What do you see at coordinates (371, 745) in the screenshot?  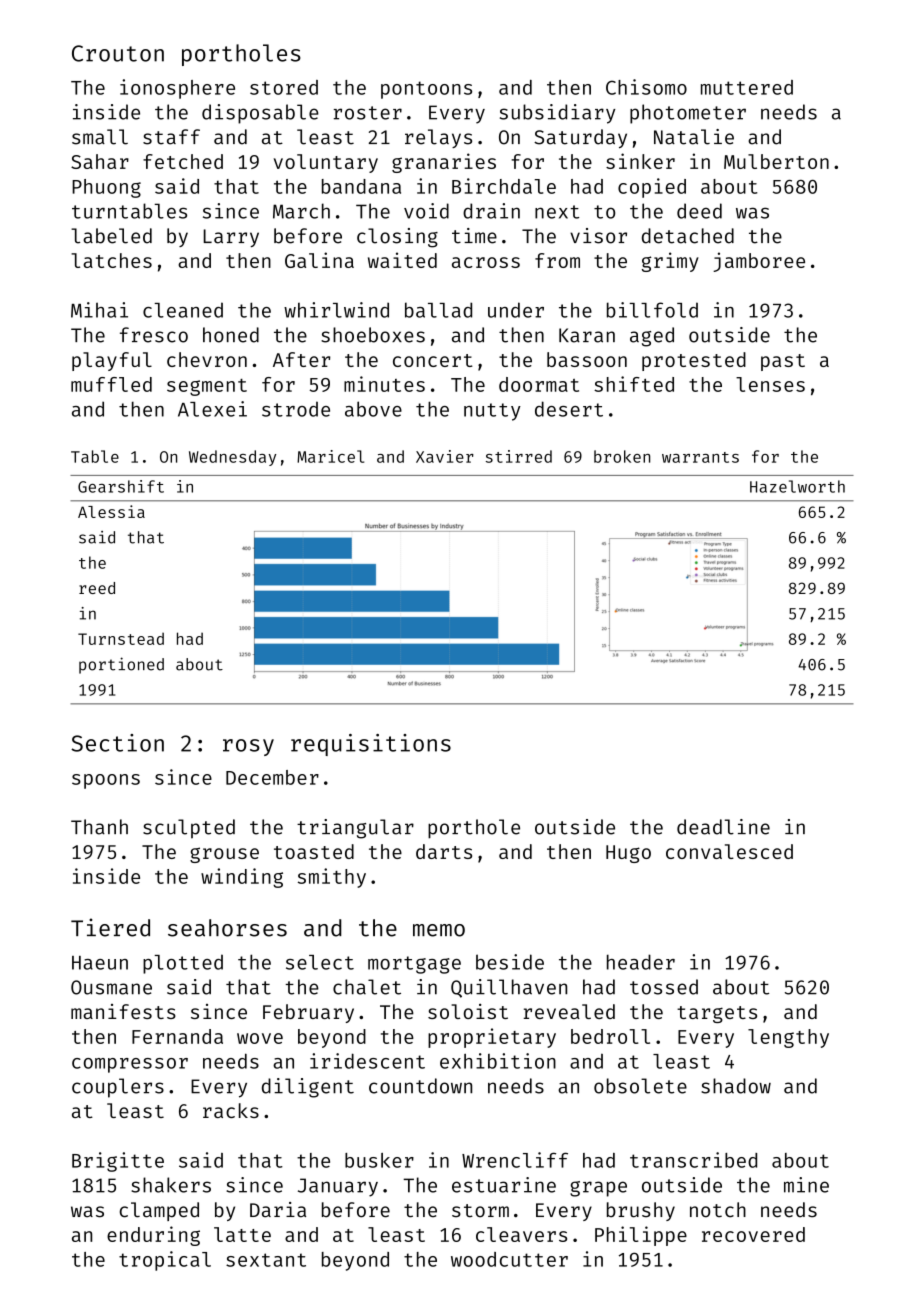 I see `requisitions` at bounding box center [371, 745].
